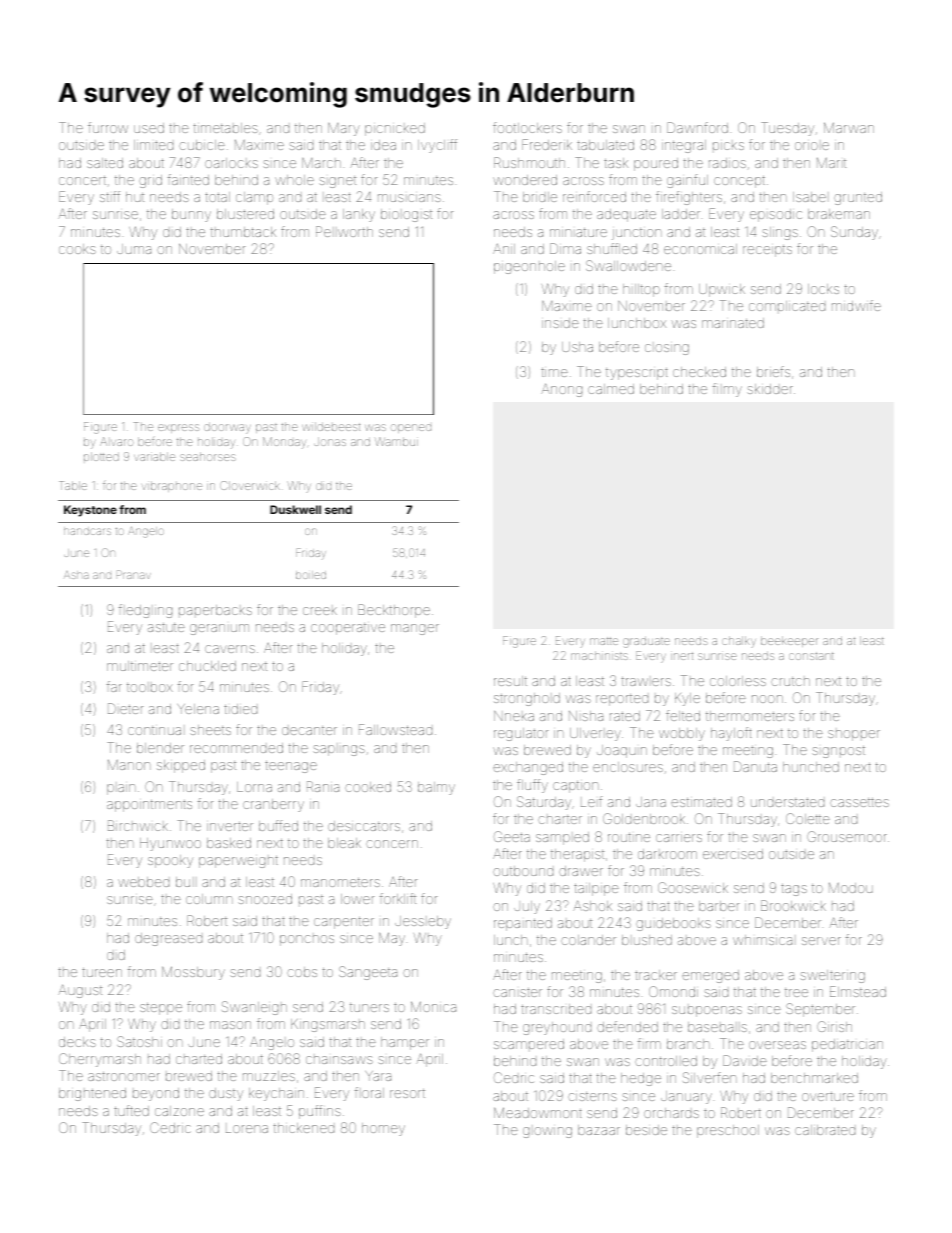 This screenshot has height=1233, width=952. I want to click on matte, so click(604, 641).
